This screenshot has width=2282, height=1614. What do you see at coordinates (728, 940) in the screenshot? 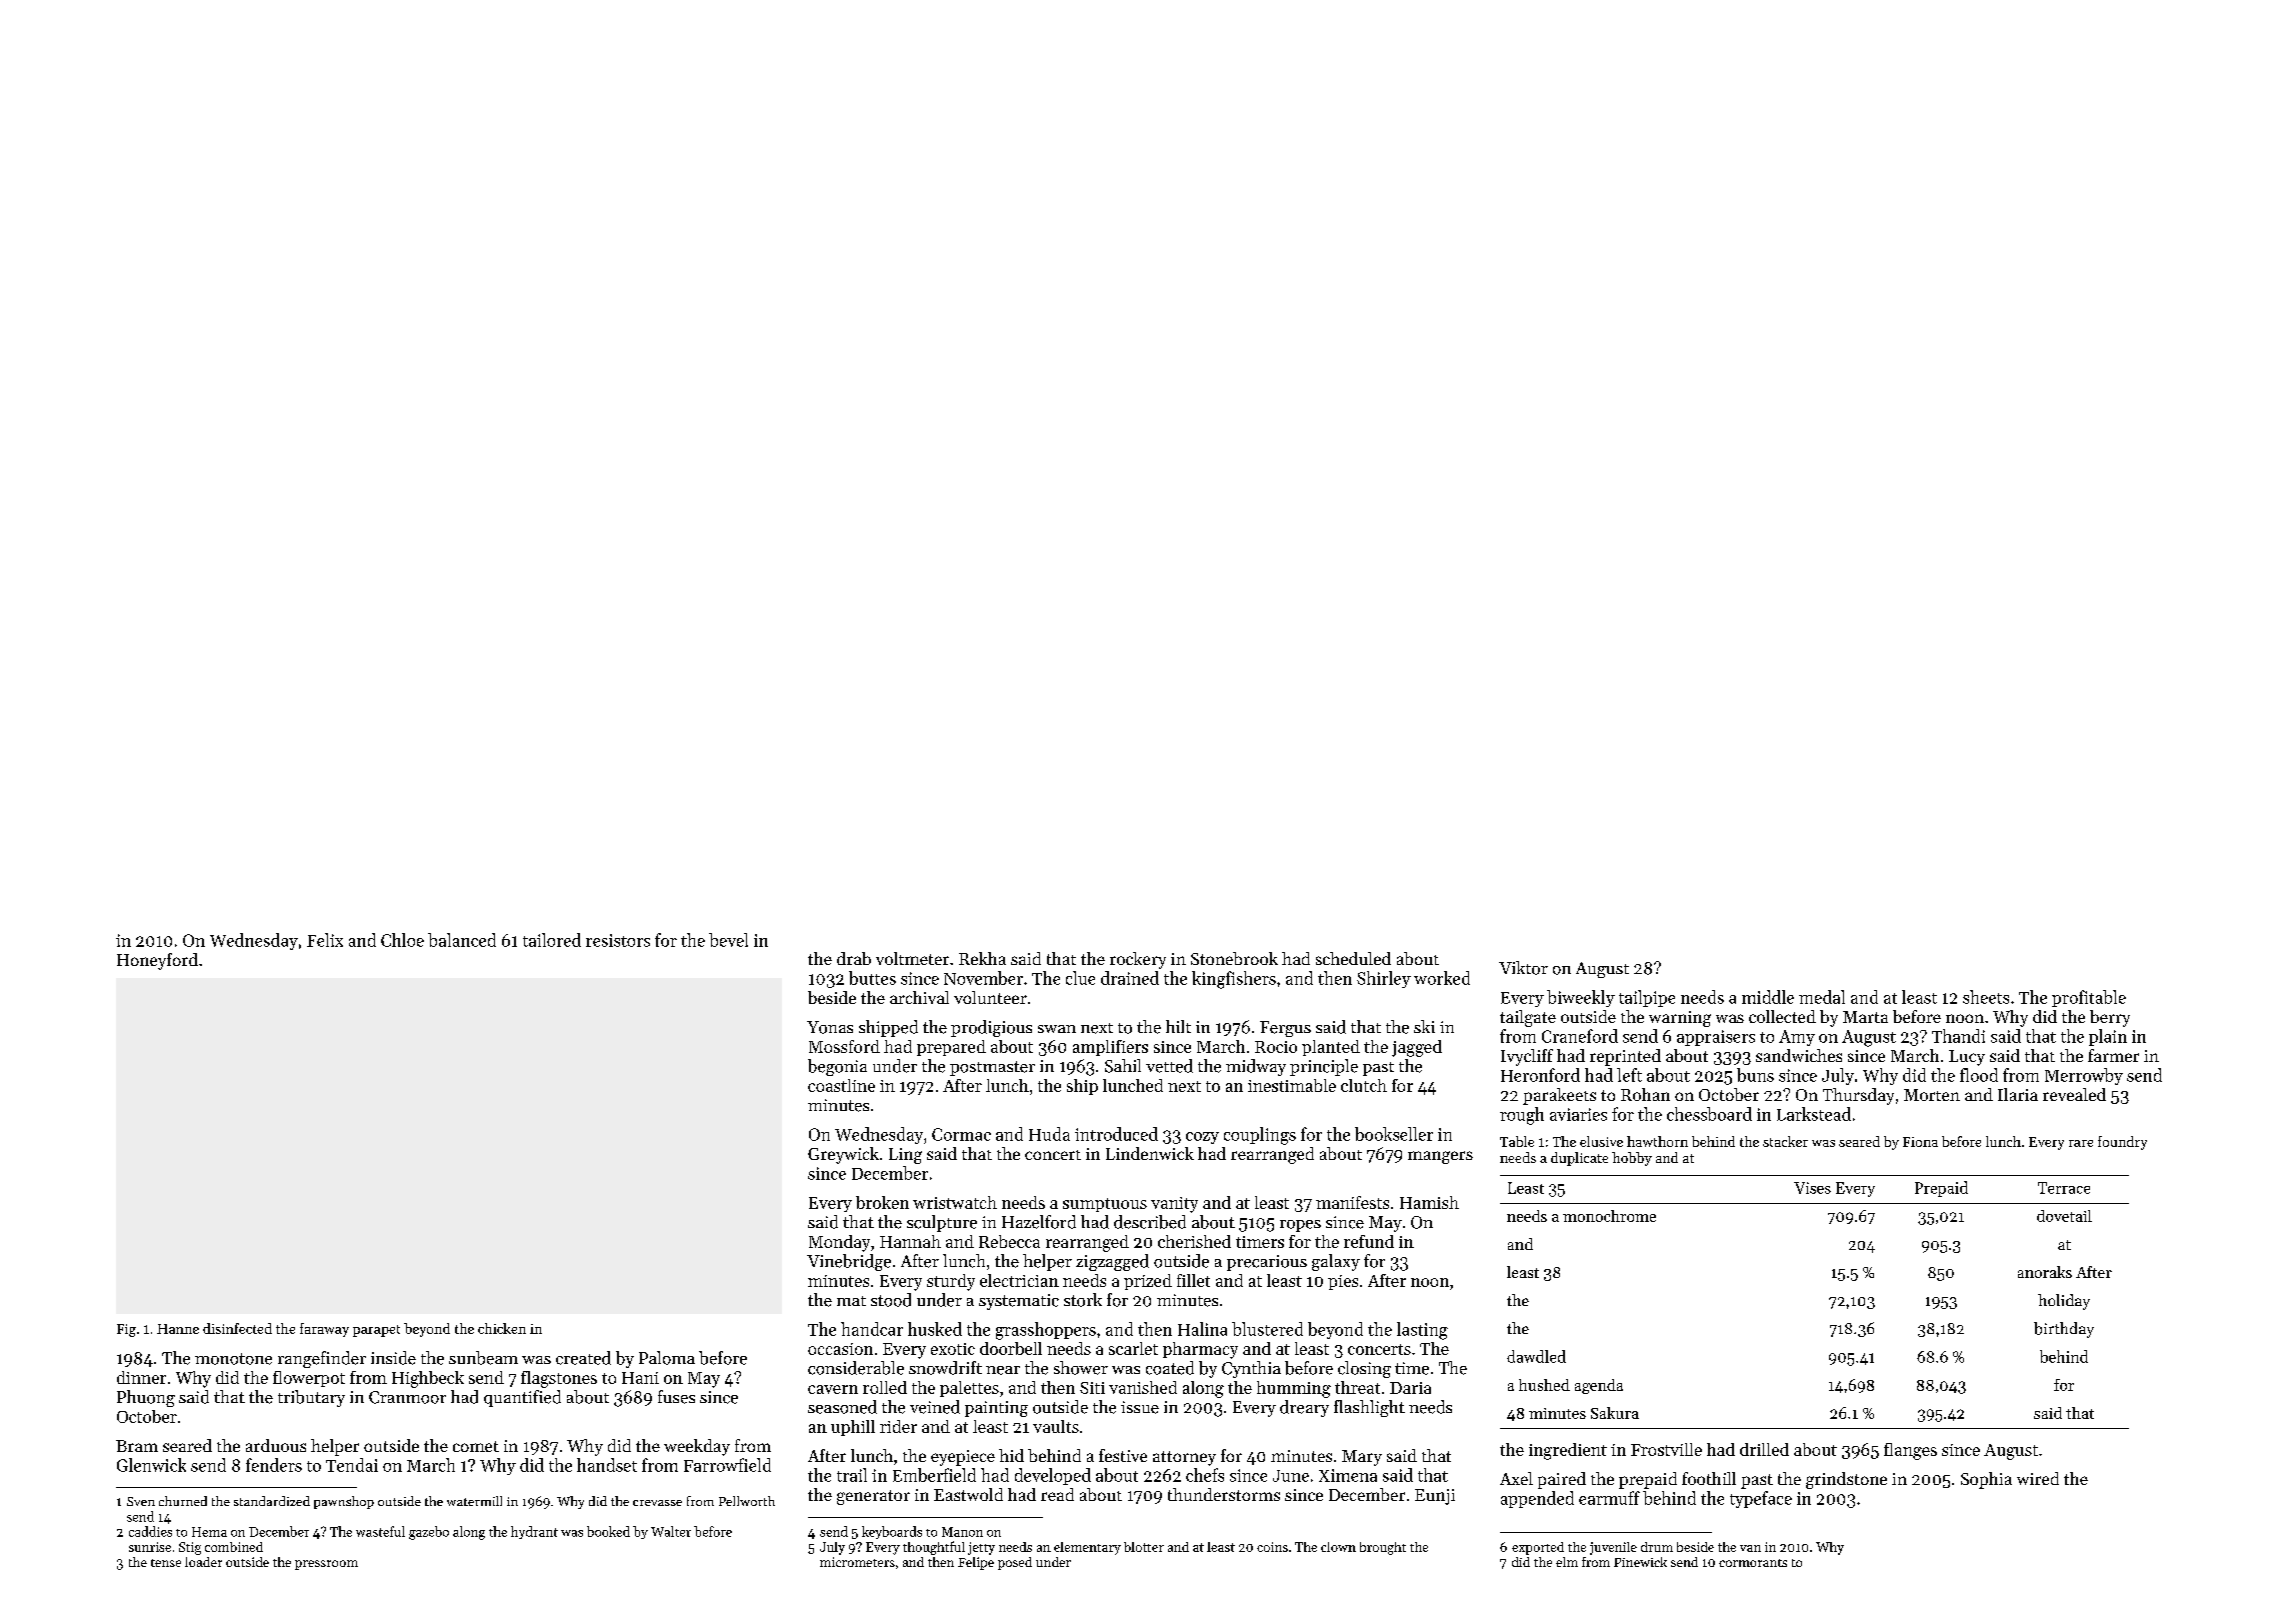
I see `bevel` at bounding box center [728, 940].
